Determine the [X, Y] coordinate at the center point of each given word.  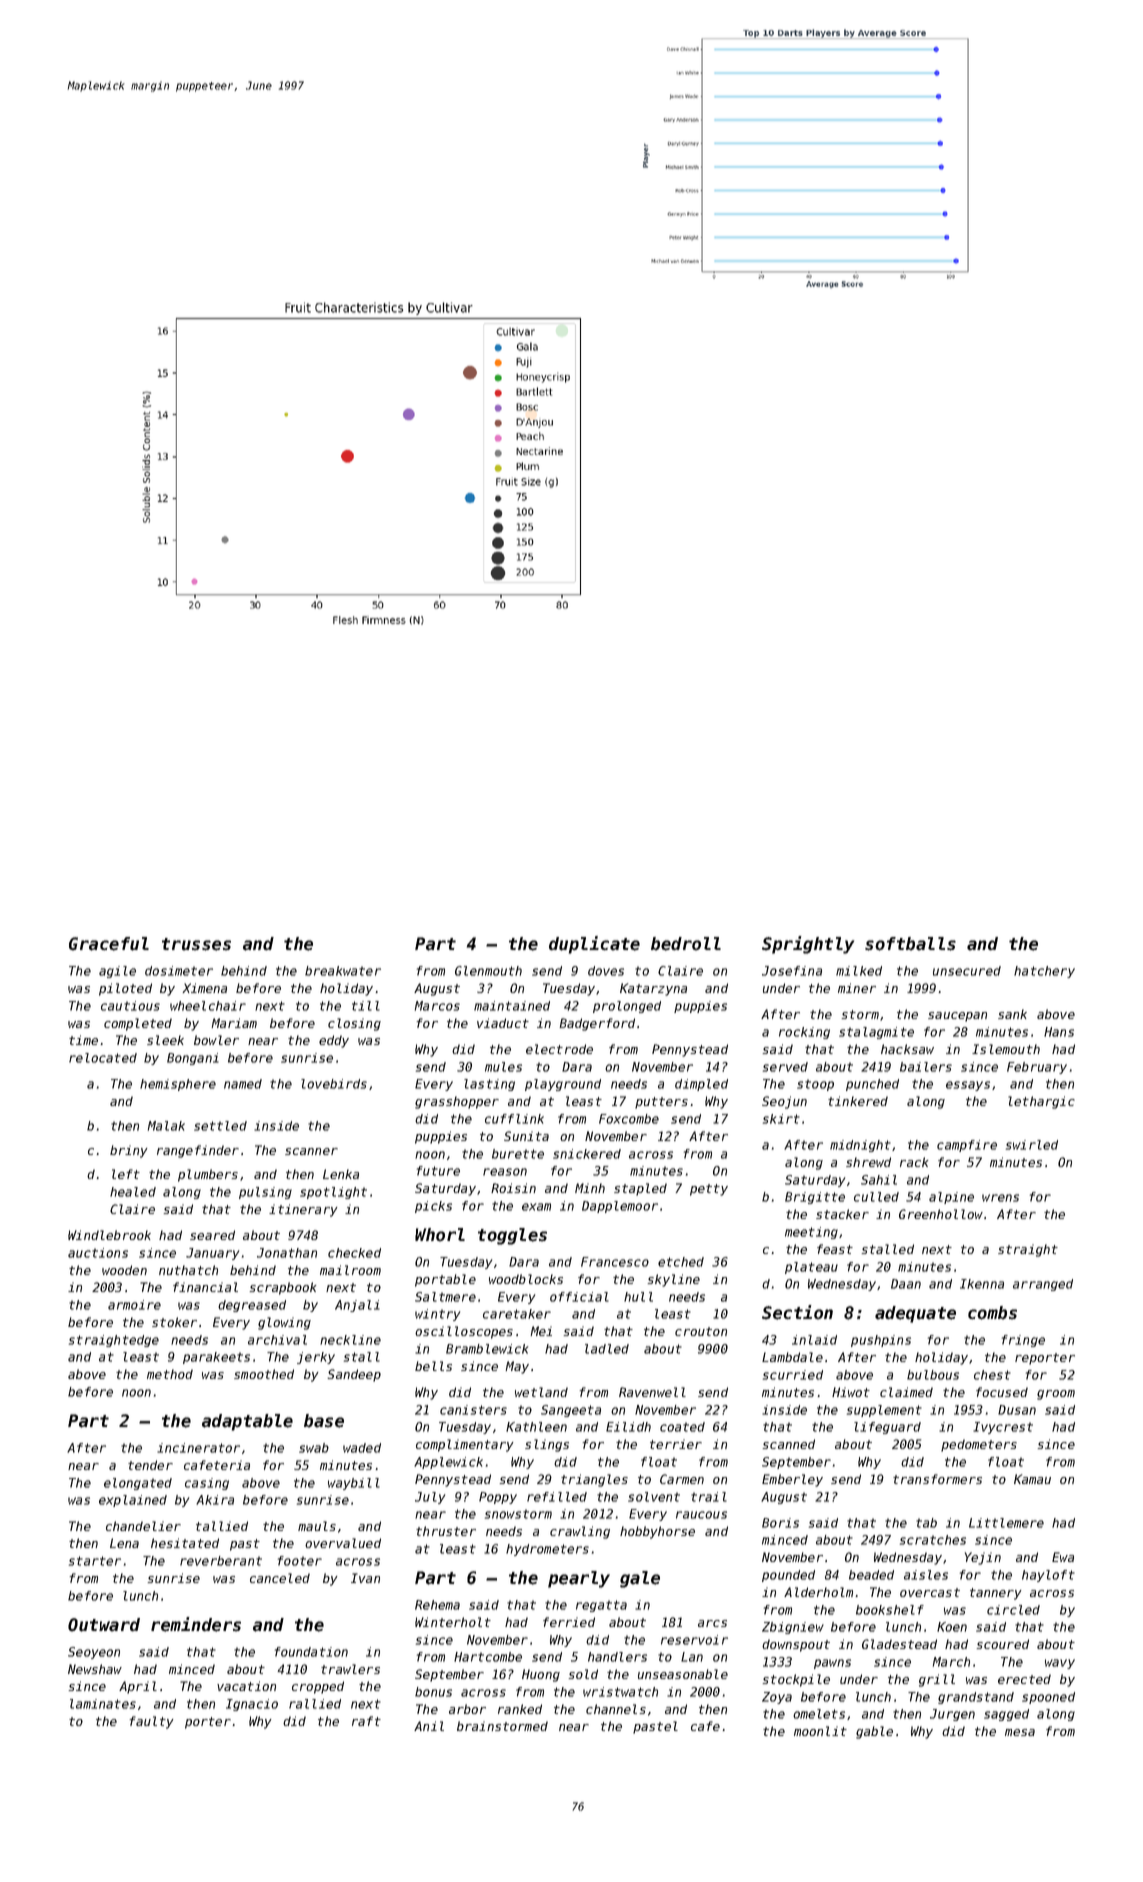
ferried [569, 1622]
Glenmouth [488, 971]
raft [366, 1721]
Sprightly [808, 945]
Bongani [193, 1059]
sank [1012, 1014]
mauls [317, 1526]
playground [563, 1085]
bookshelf [890, 1610]
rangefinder [198, 1151]
